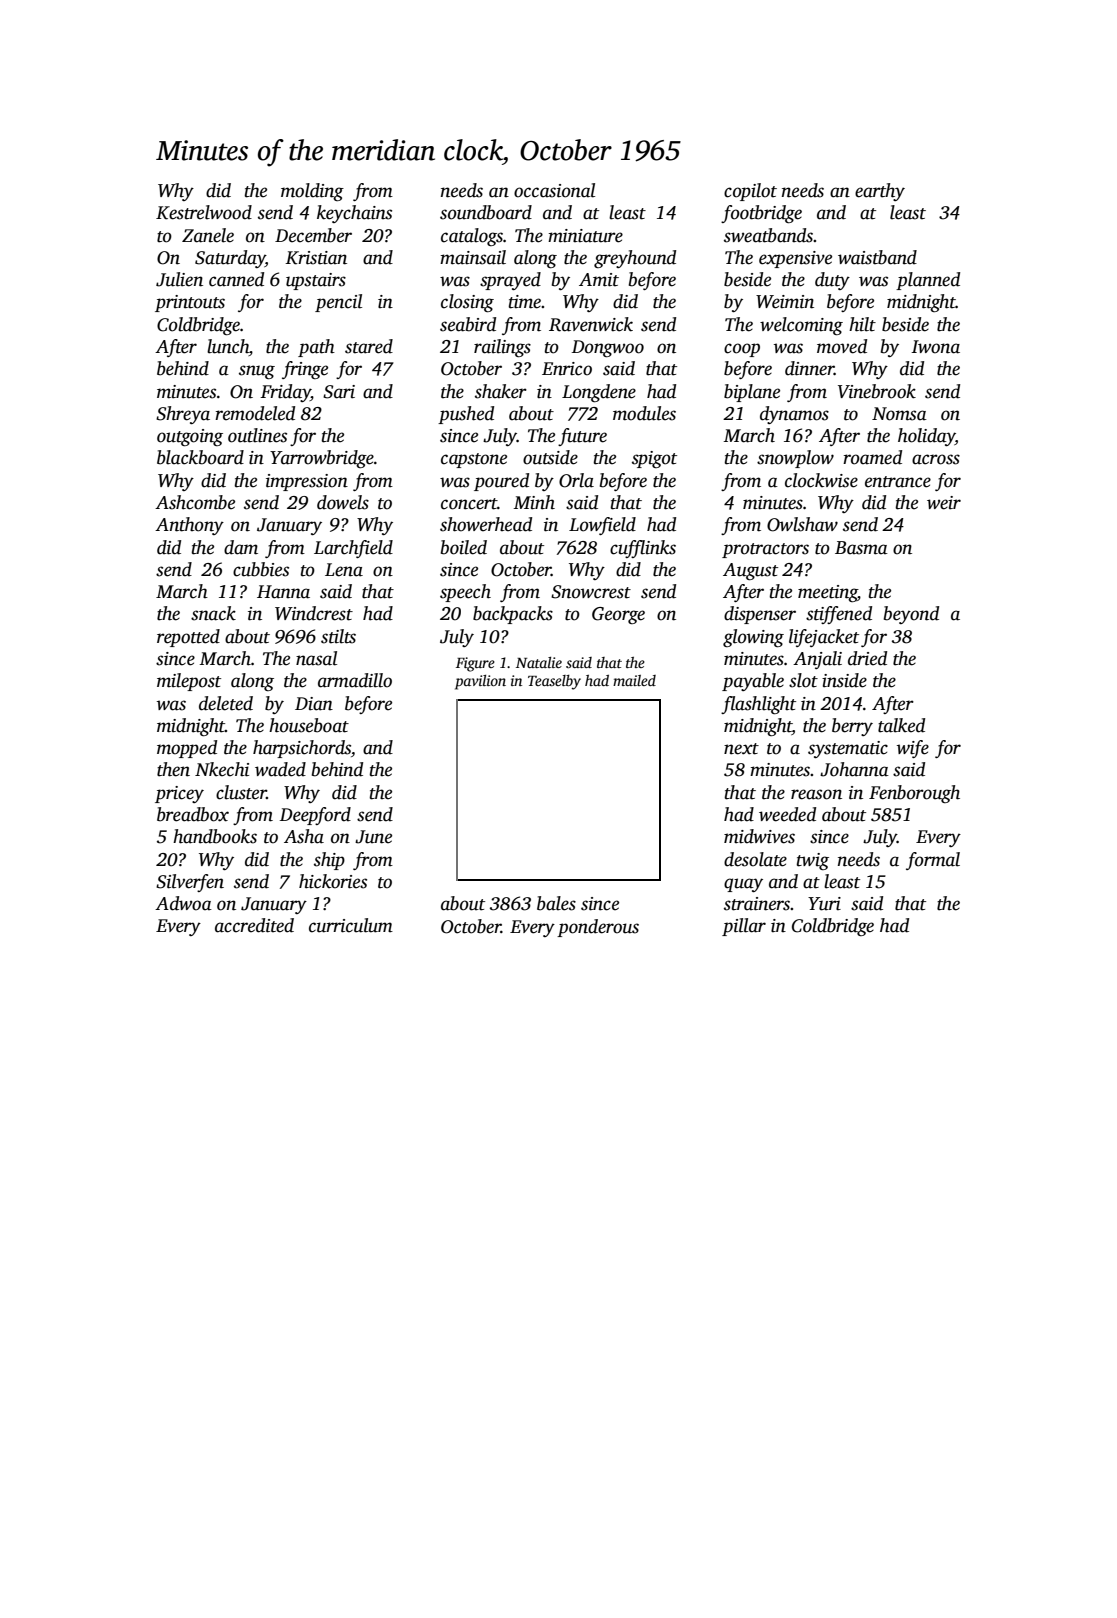 This screenshot has height=1618, width=1117. Describe the element at coordinates (351, 925) in the screenshot. I see `curriculum` at that location.
